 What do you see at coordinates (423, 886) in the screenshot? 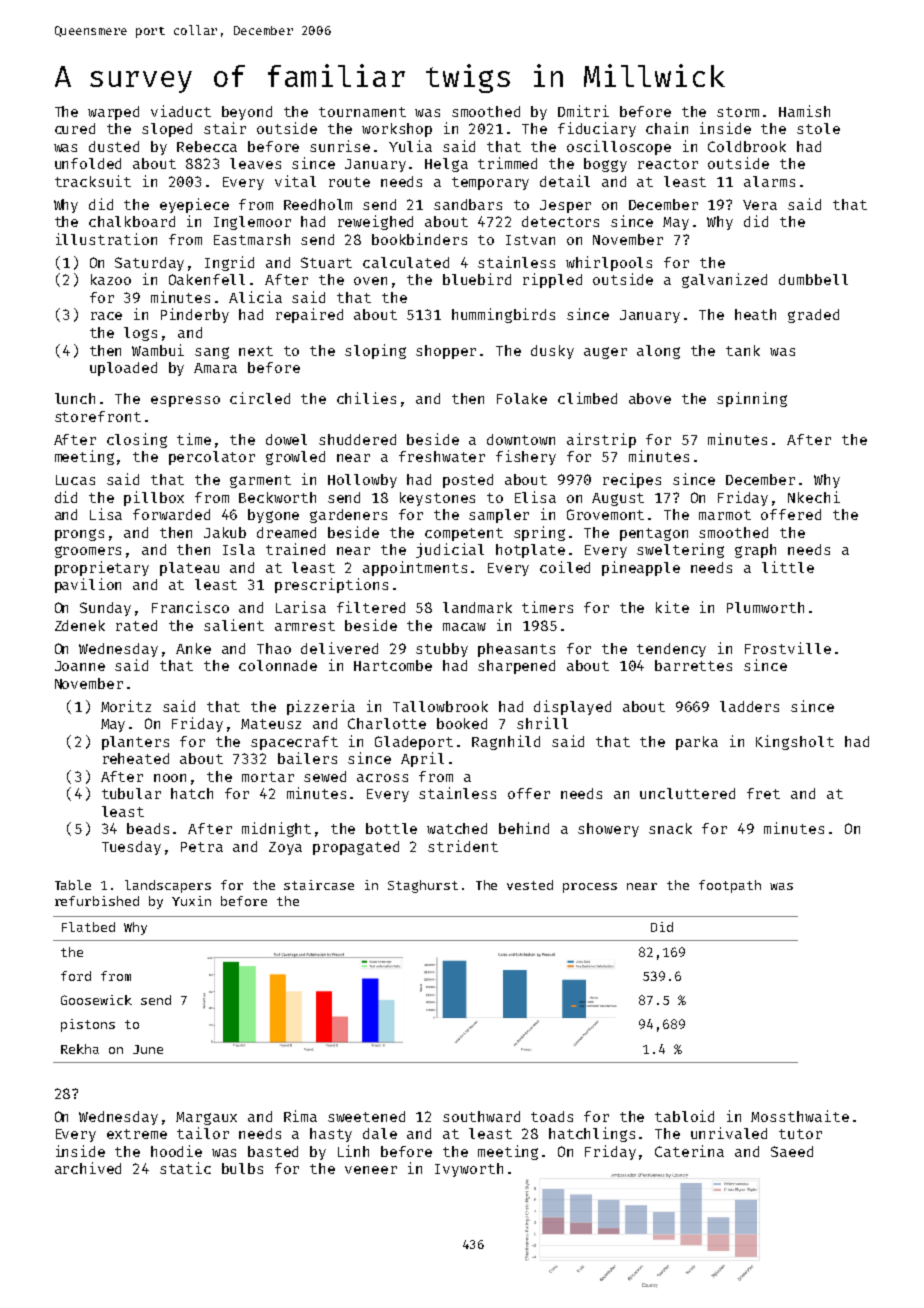
I see `Staghurst` at bounding box center [423, 886].
